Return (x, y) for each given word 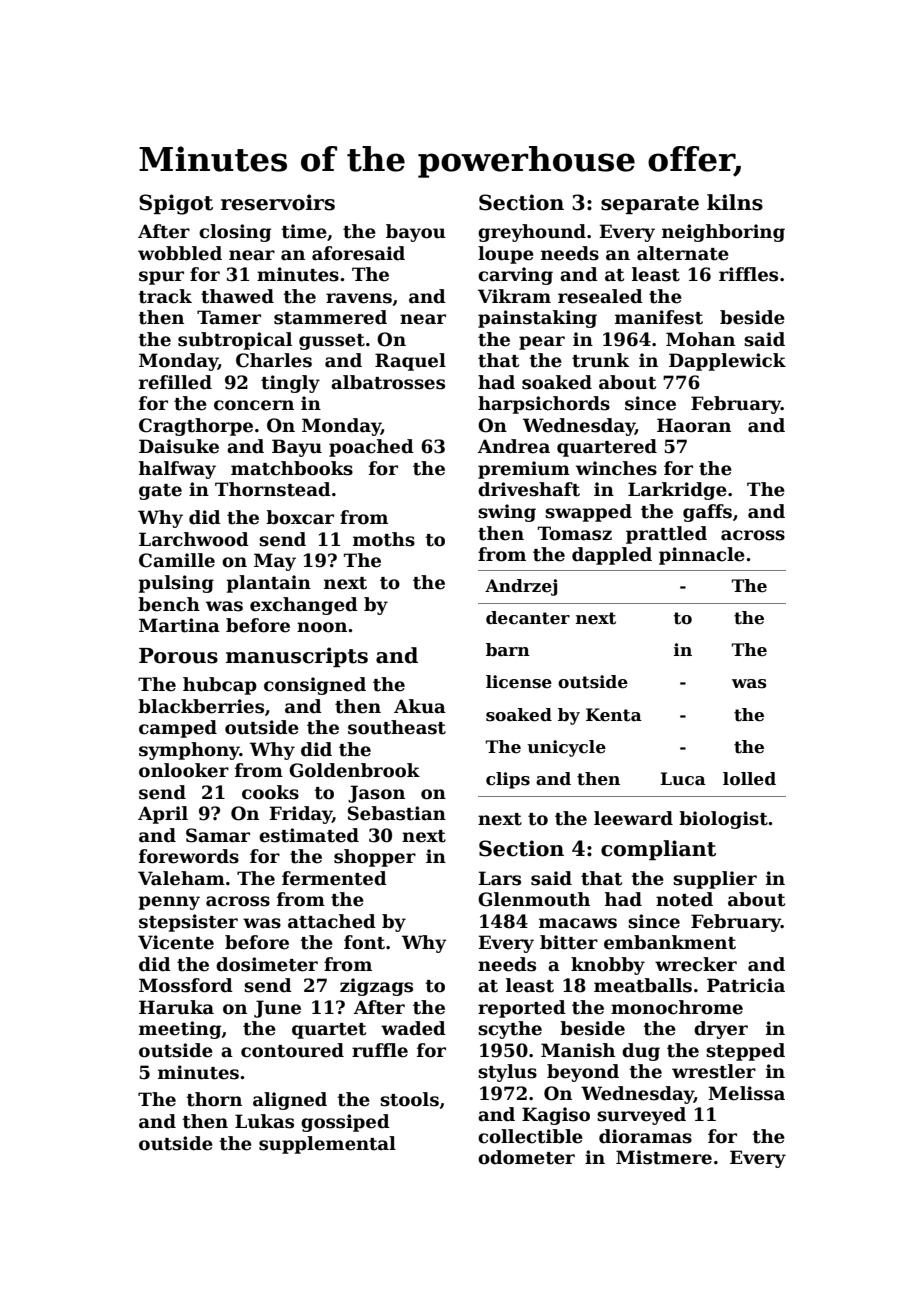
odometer (526, 1157)
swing (507, 513)
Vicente (176, 942)
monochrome (677, 1007)
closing (235, 233)
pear (542, 343)
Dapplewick (727, 362)
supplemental (327, 1145)
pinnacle (702, 556)
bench (169, 604)
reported (522, 1009)
